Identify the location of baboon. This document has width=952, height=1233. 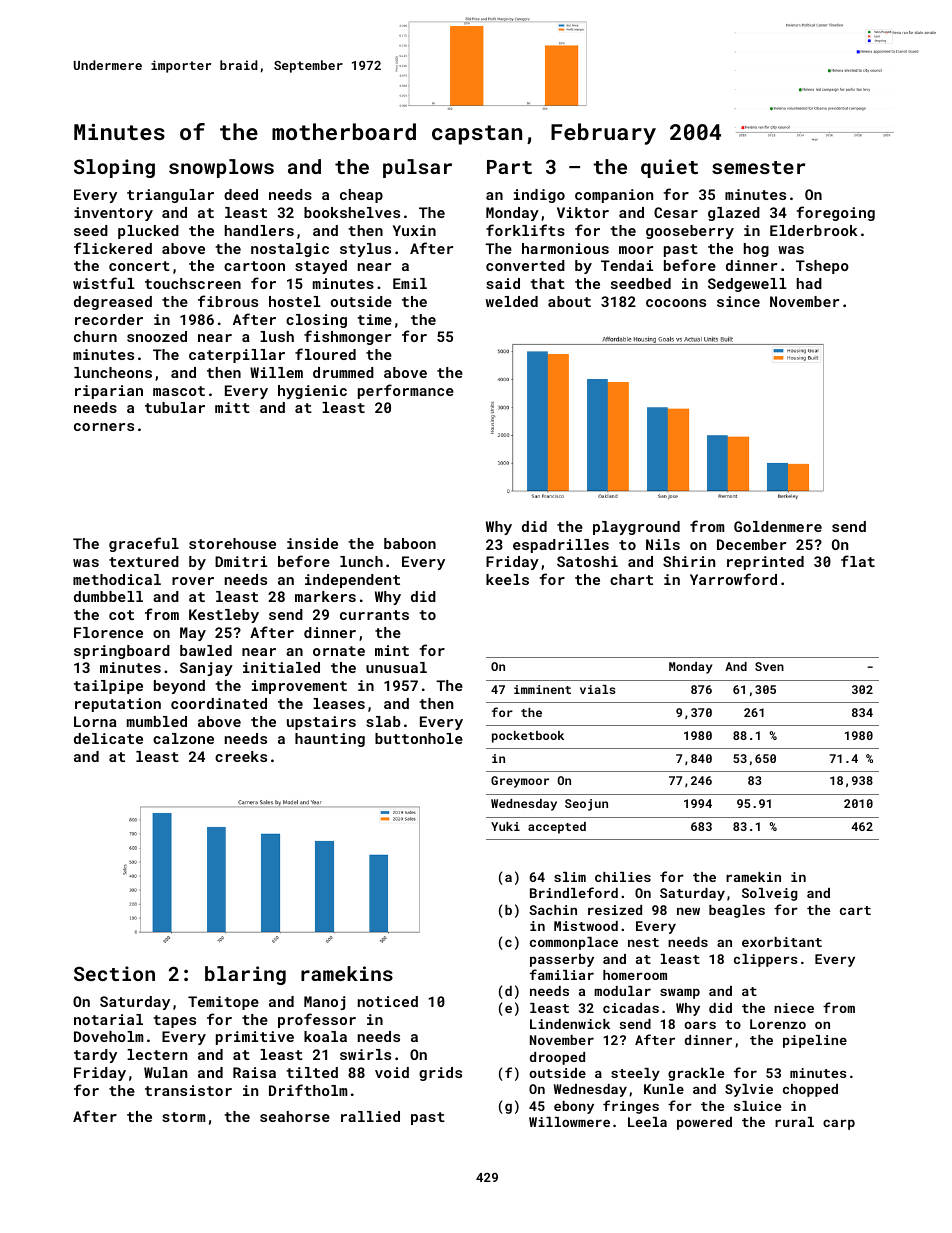
(410, 543).
